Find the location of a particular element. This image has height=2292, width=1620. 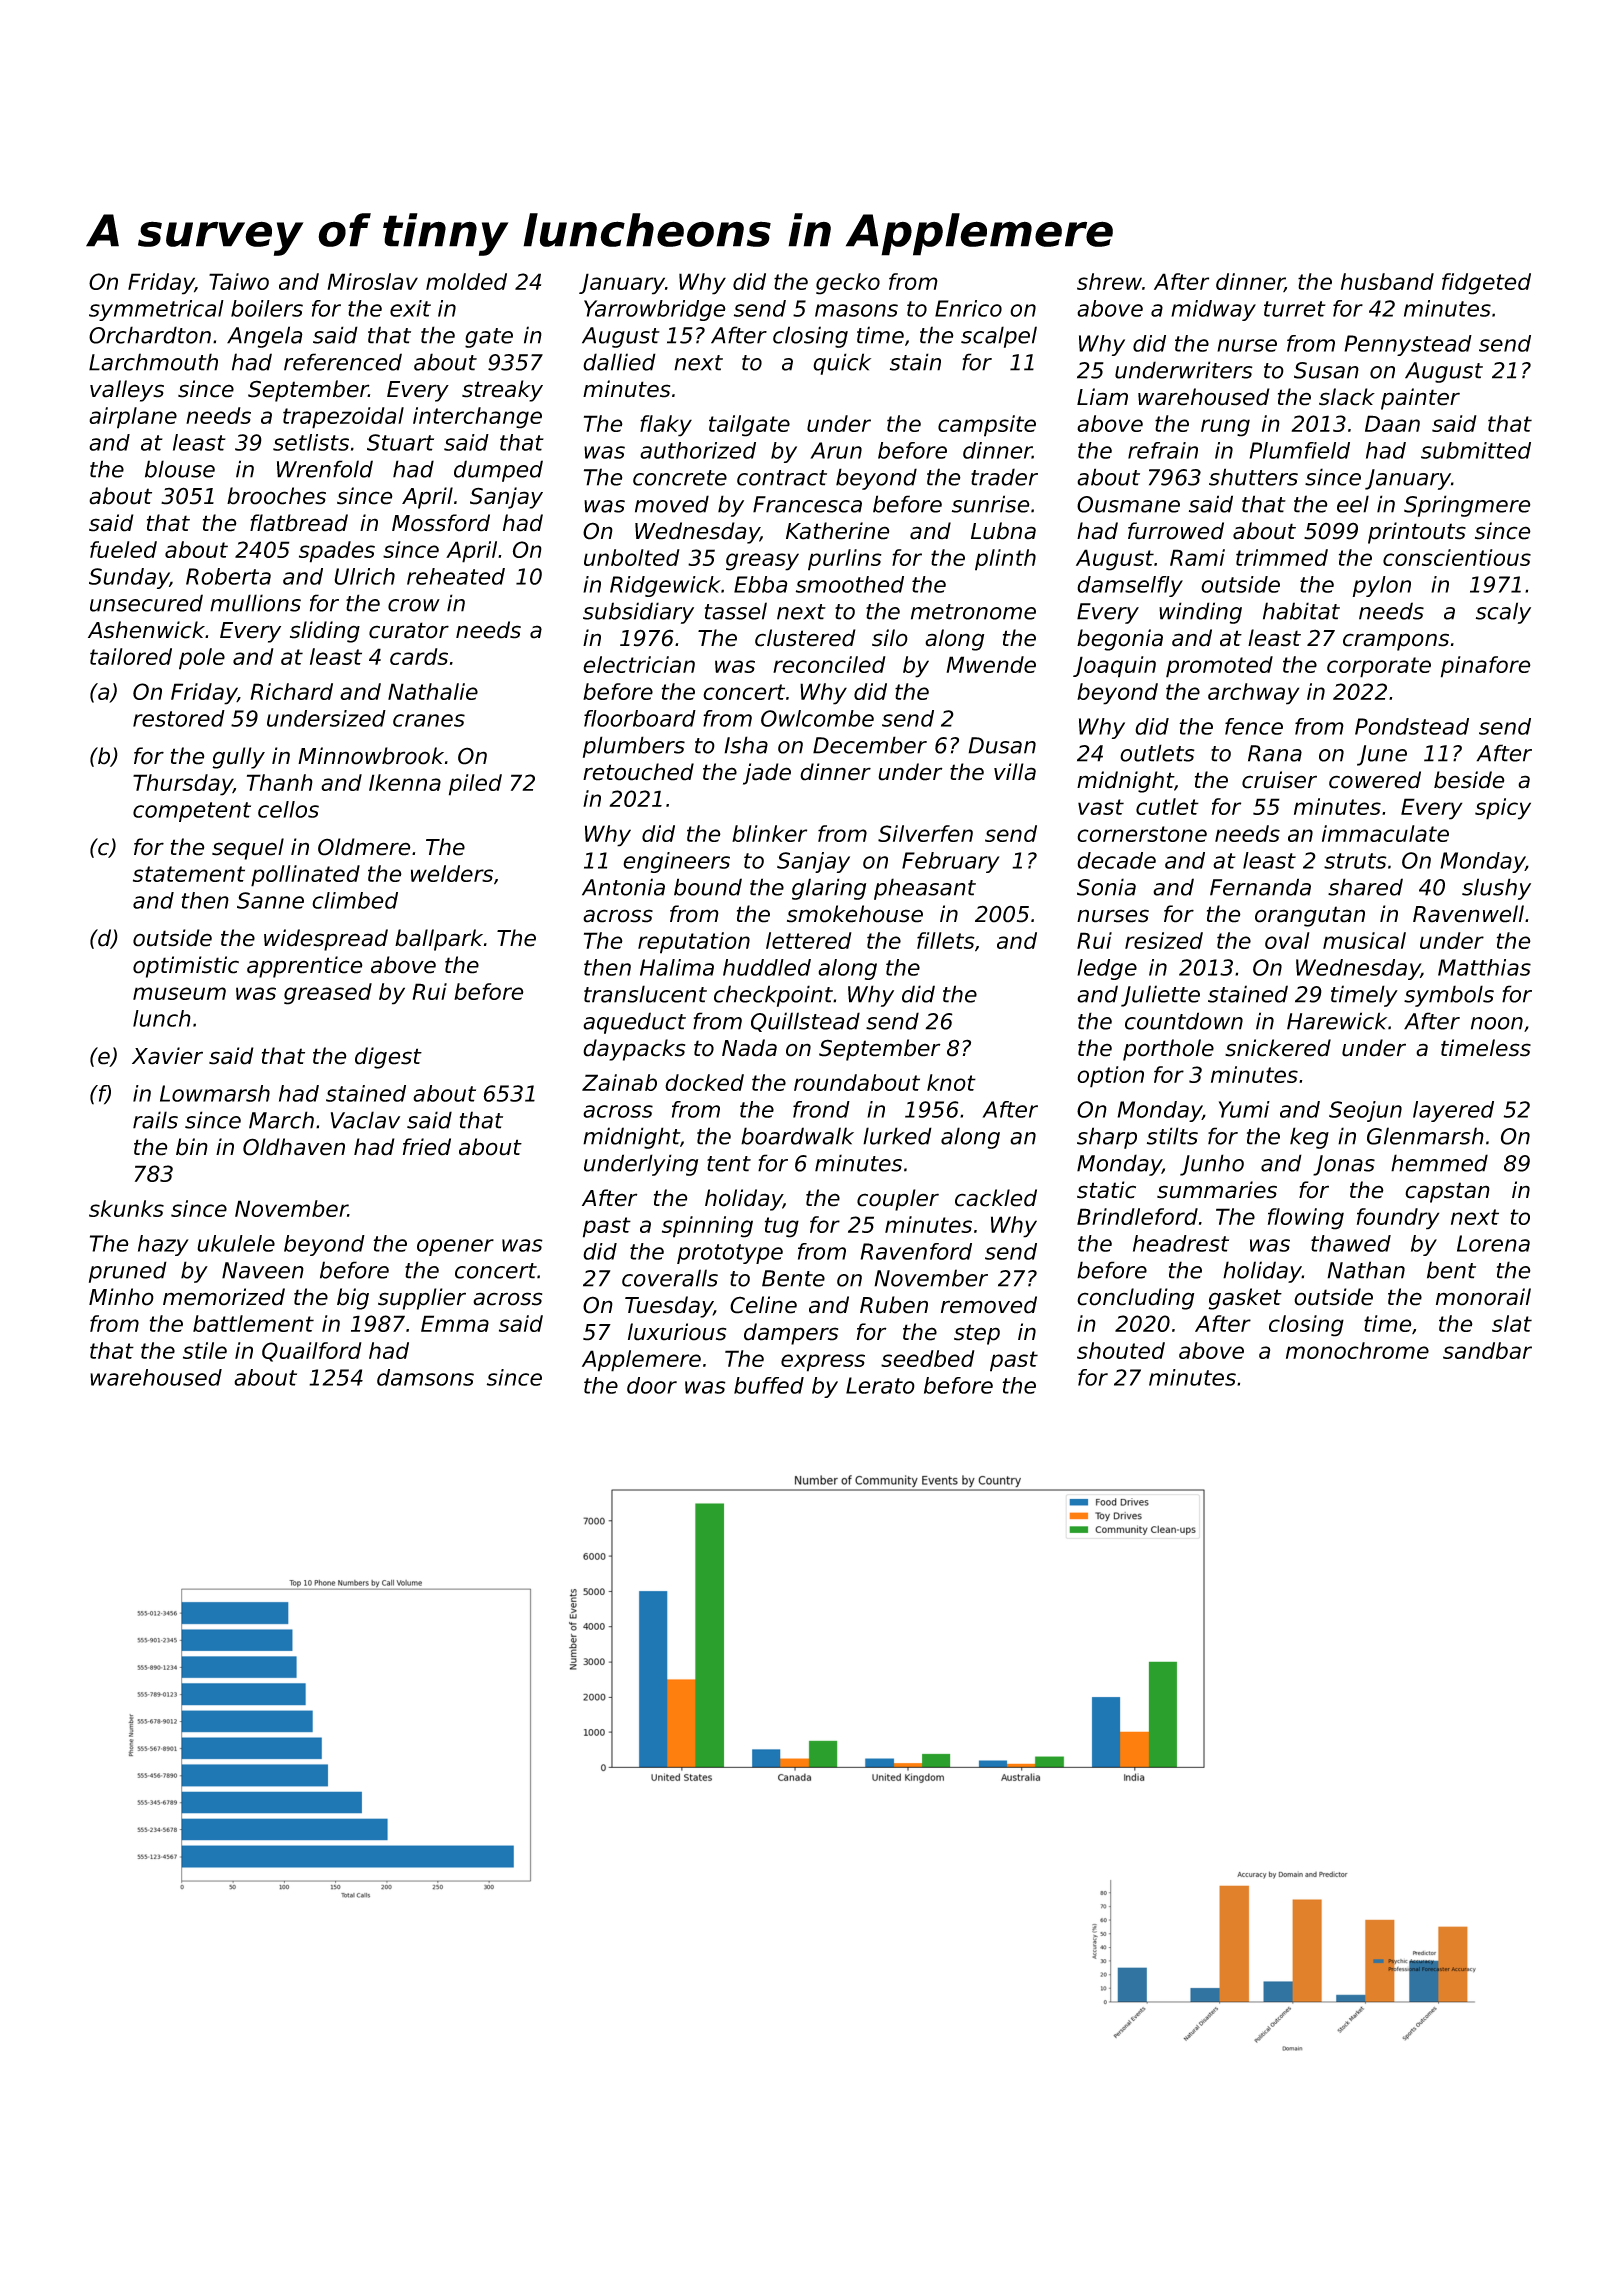

symmetrical is located at coordinates (156, 310).
